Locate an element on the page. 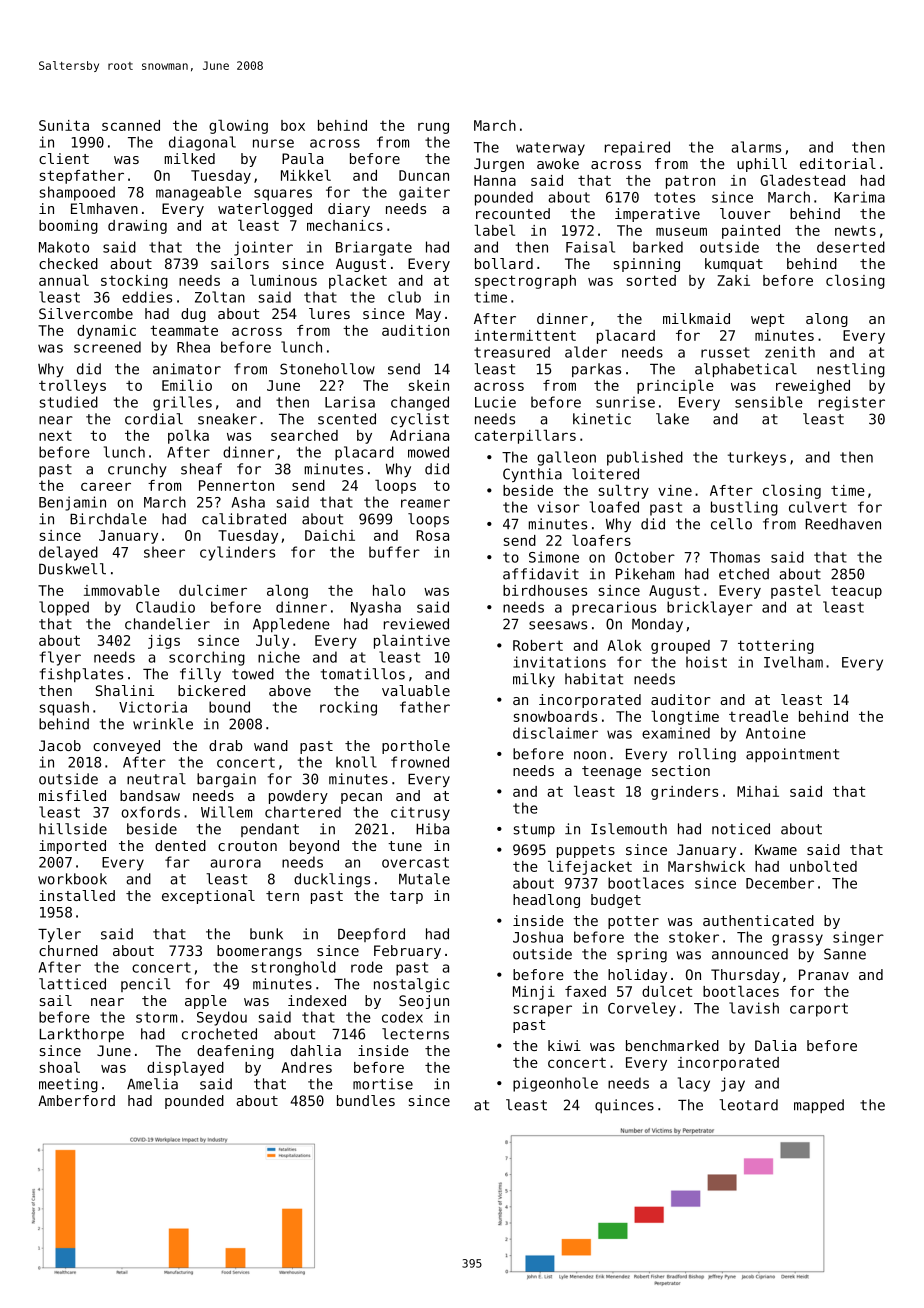  Lucie is located at coordinates (495, 402).
